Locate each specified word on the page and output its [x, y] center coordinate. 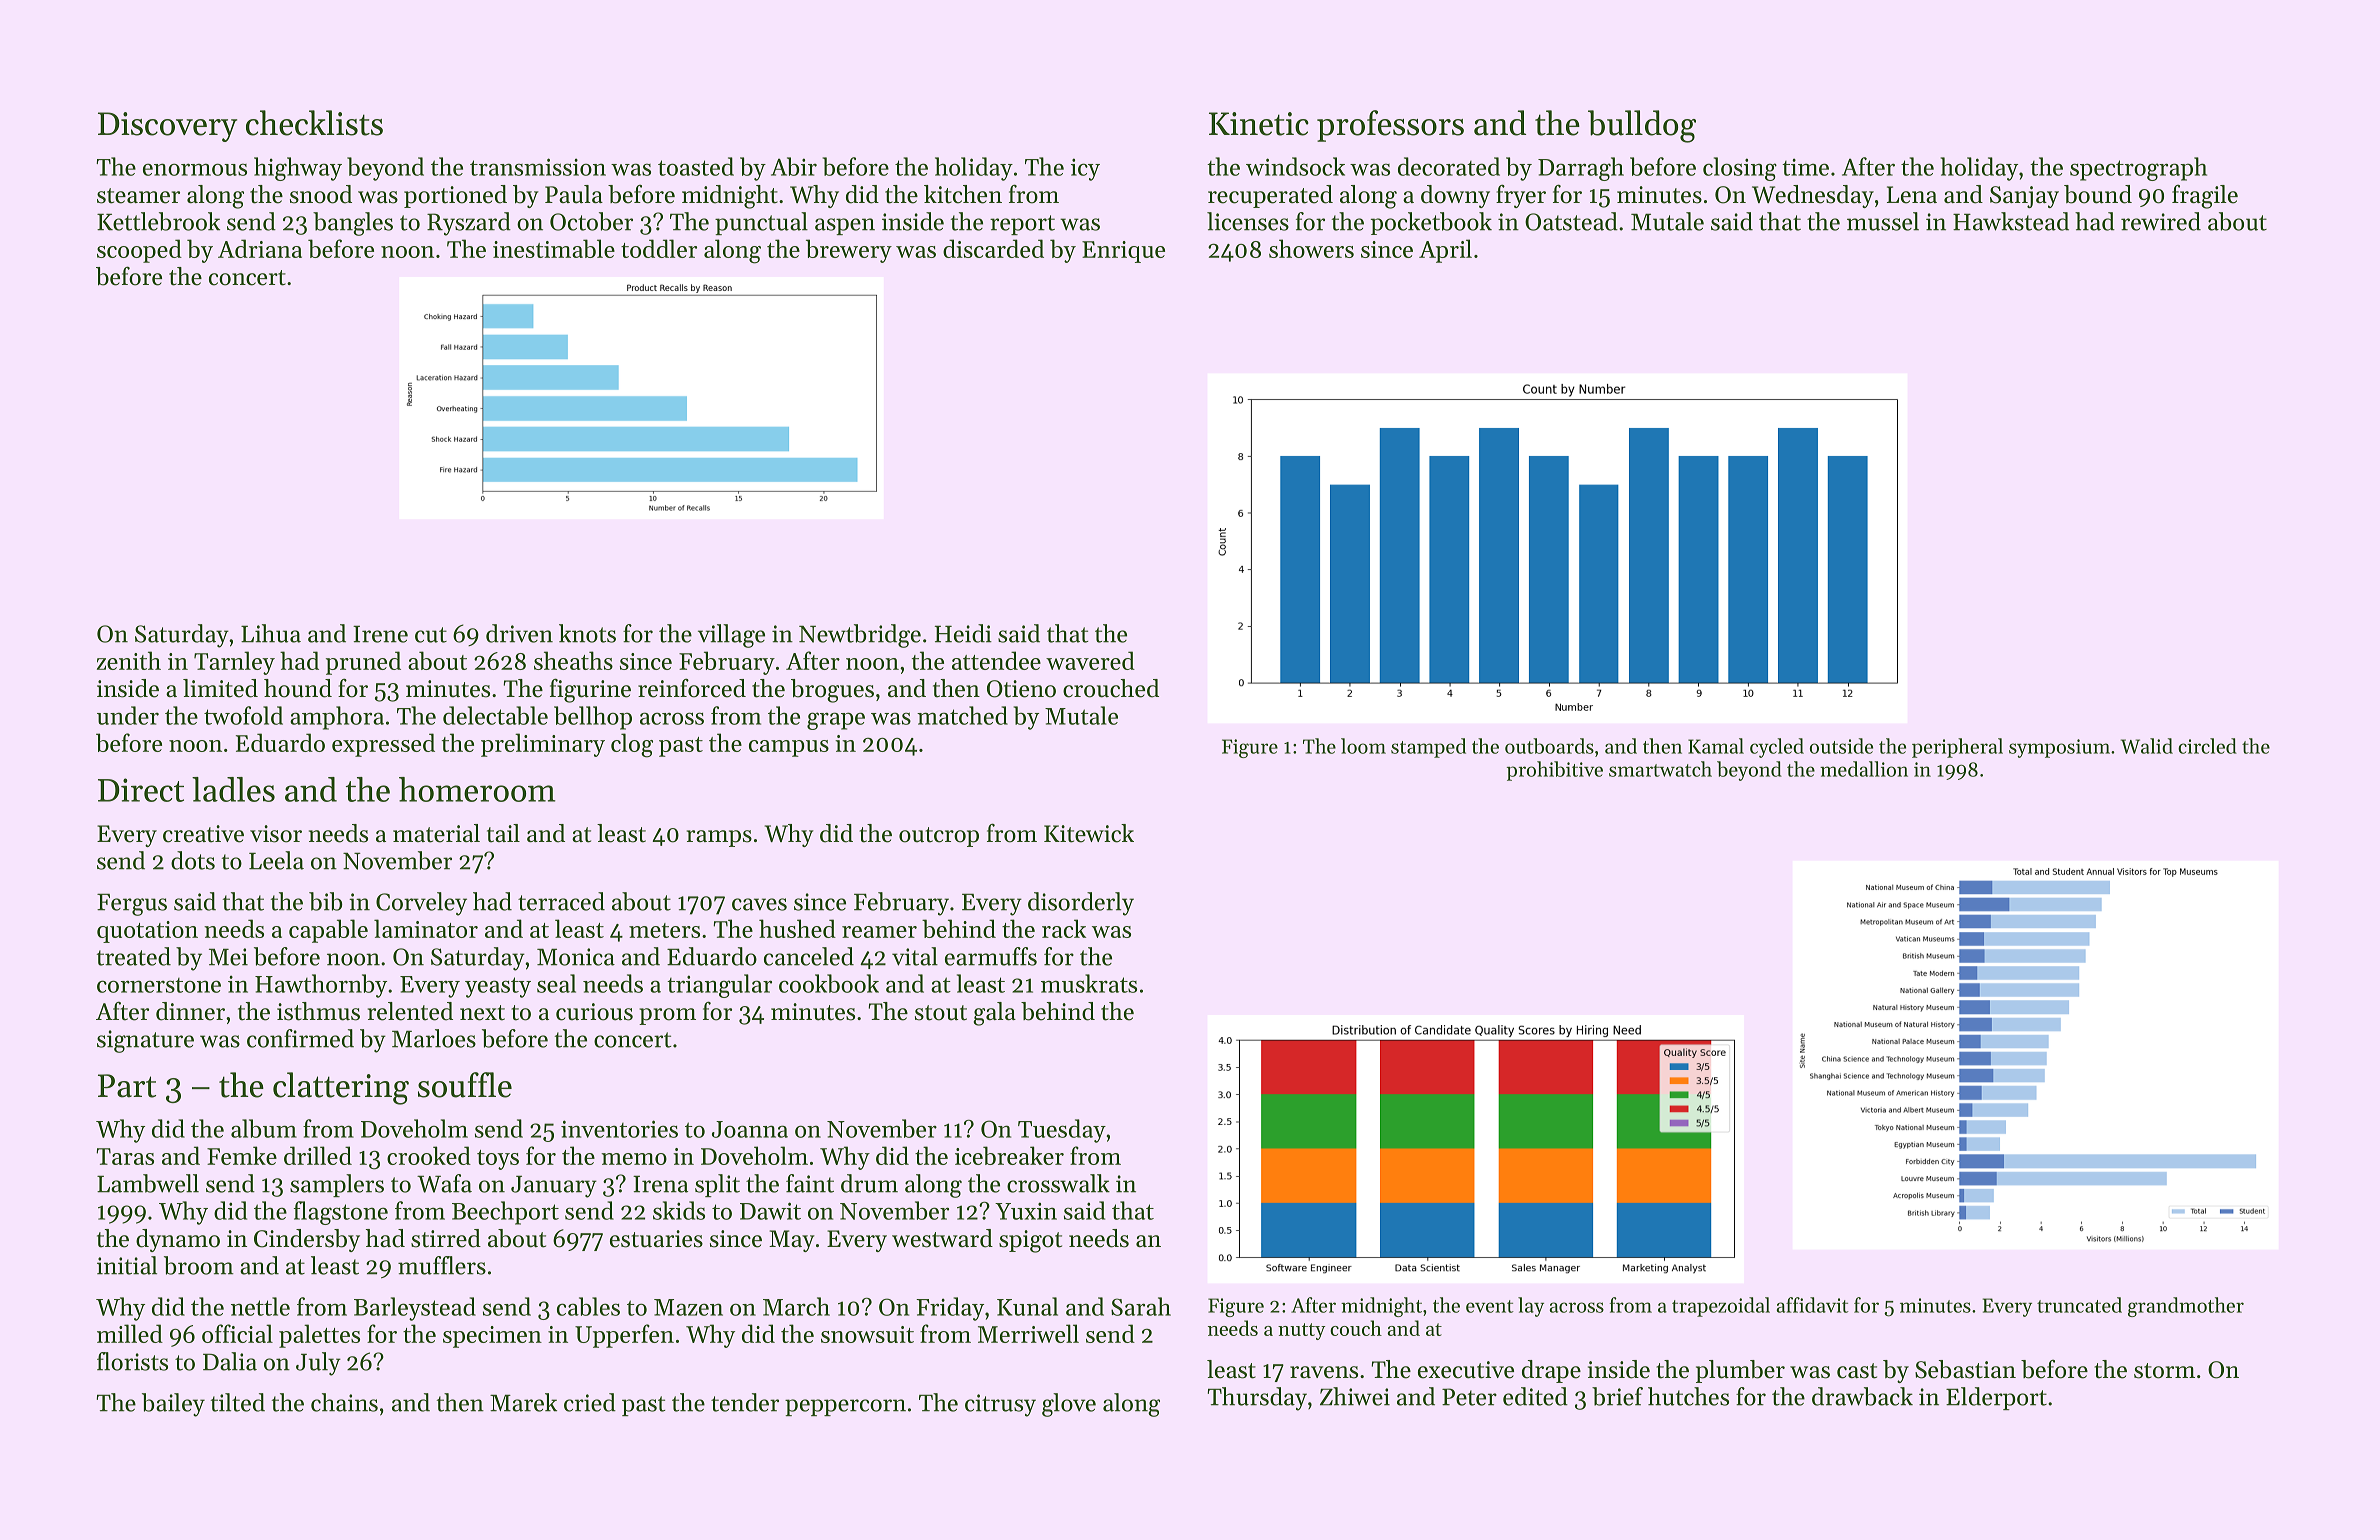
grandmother [2186, 1307]
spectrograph [2138, 169]
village [731, 636]
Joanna [750, 1129]
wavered [1090, 660]
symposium [2059, 748]
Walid [2147, 746]
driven [519, 633]
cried [590, 1402]
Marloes [434, 1038]
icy [1085, 169]
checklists [314, 123]
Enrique [1123, 252]
